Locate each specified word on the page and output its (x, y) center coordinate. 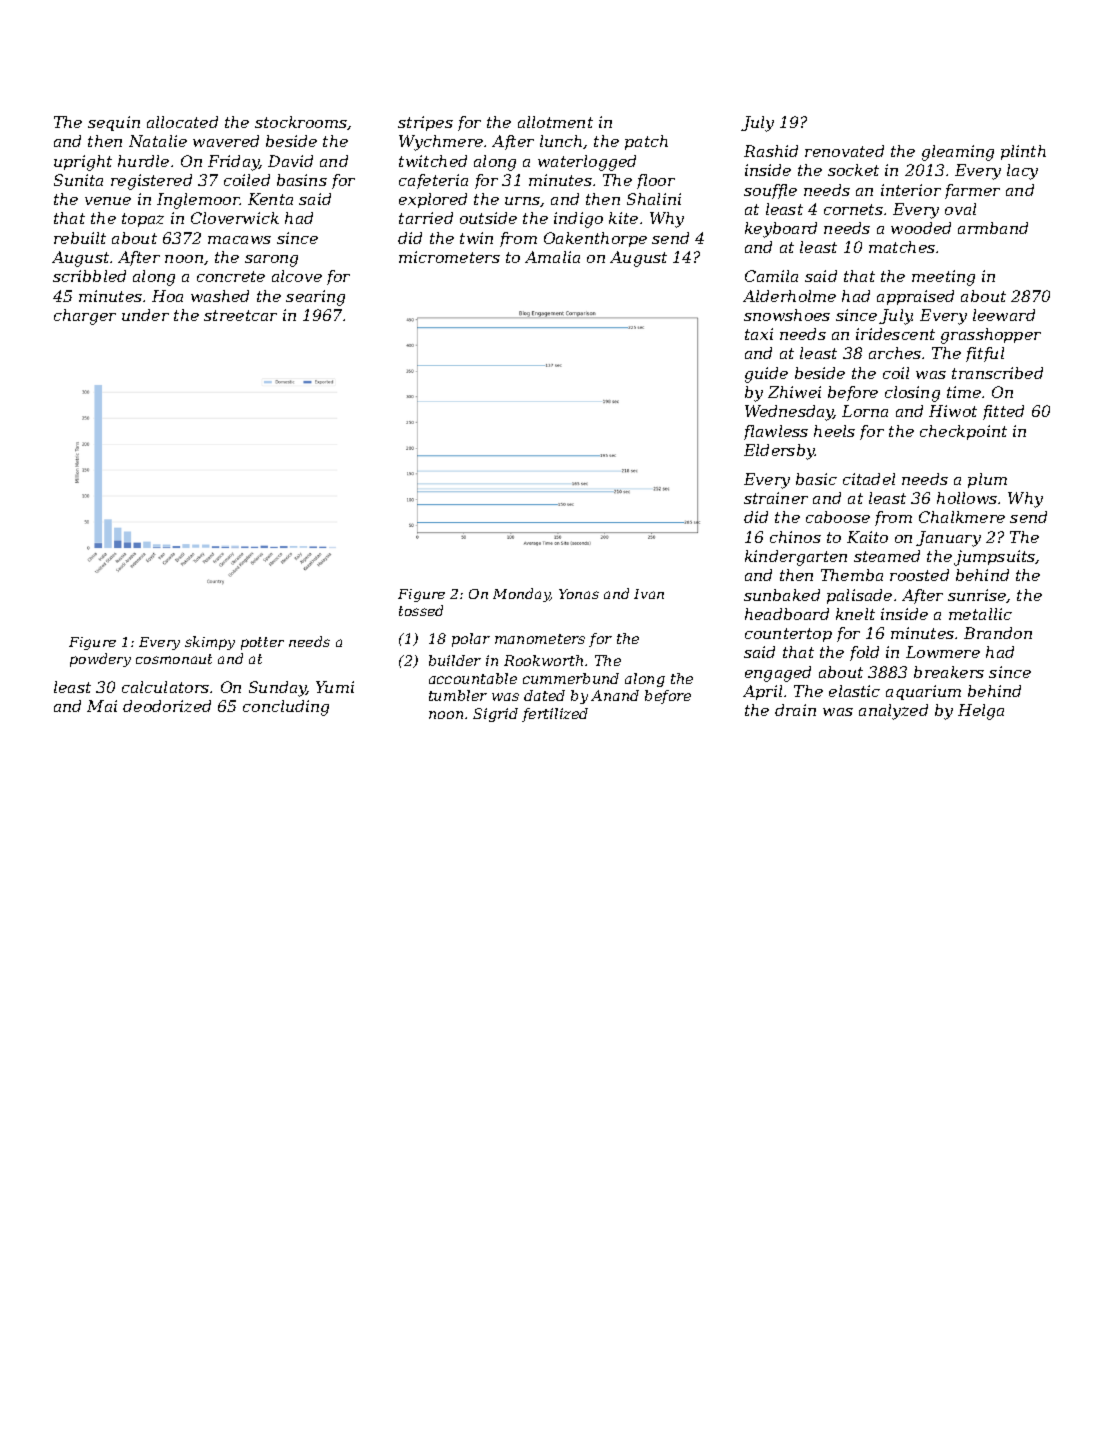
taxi (759, 334)
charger (85, 317)
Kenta (270, 199)
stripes (425, 123)
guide (766, 375)
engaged (778, 674)
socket (853, 170)
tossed (421, 610)
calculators (165, 687)
